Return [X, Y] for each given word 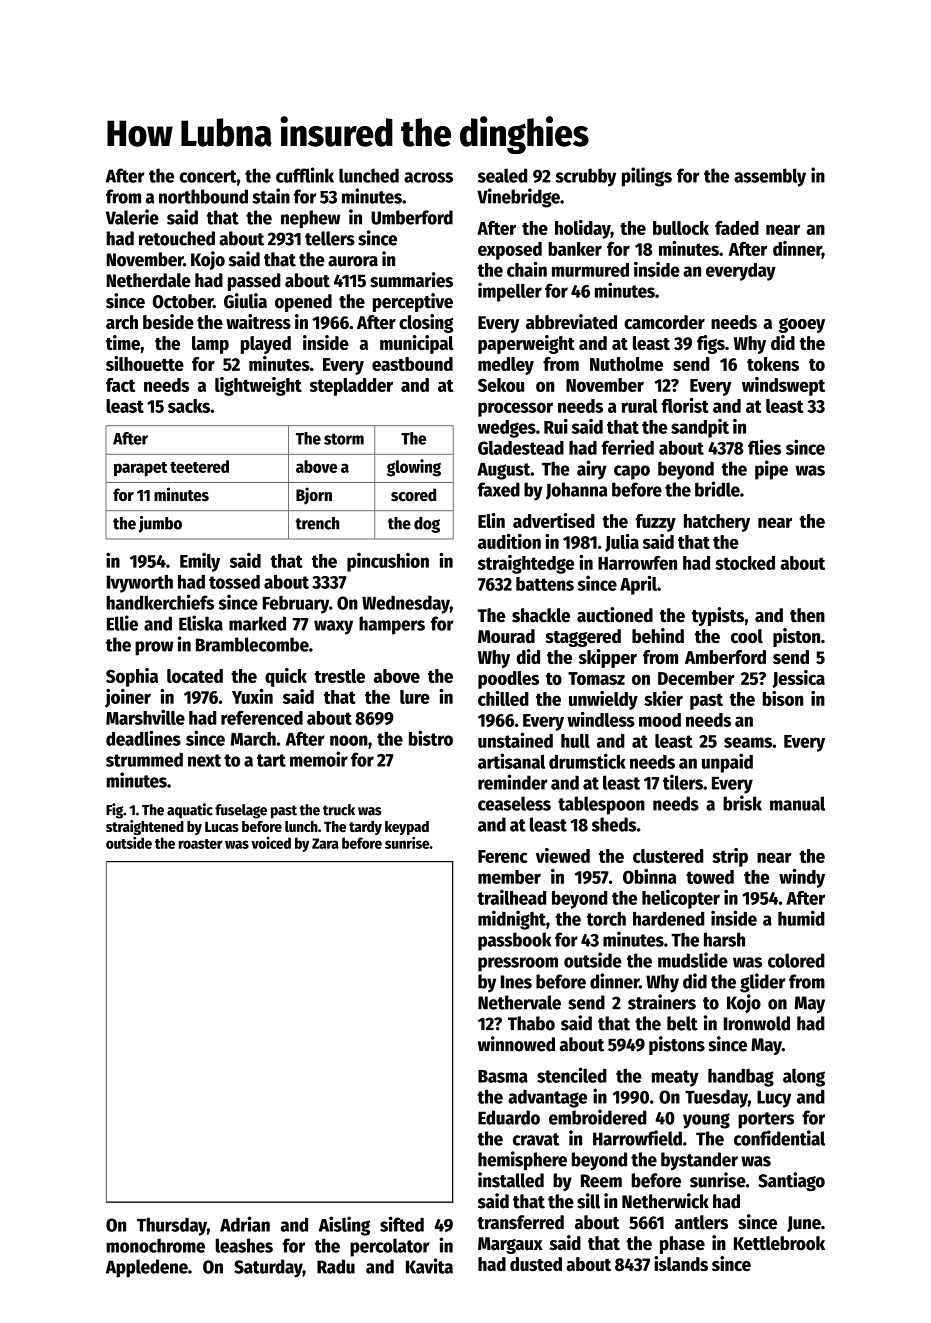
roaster [201, 844]
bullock [681, 228]
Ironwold [756, 1023]
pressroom [518, 964]
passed [254, 282]
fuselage [241, 811]
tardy [365, 828]
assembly [770, 177]
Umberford [412, 217]
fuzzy [655, 523]
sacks [189, 406]
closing [426, 323]
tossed [234, 582]
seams [748, 742]
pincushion [388, 562]
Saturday [268, 1268]
